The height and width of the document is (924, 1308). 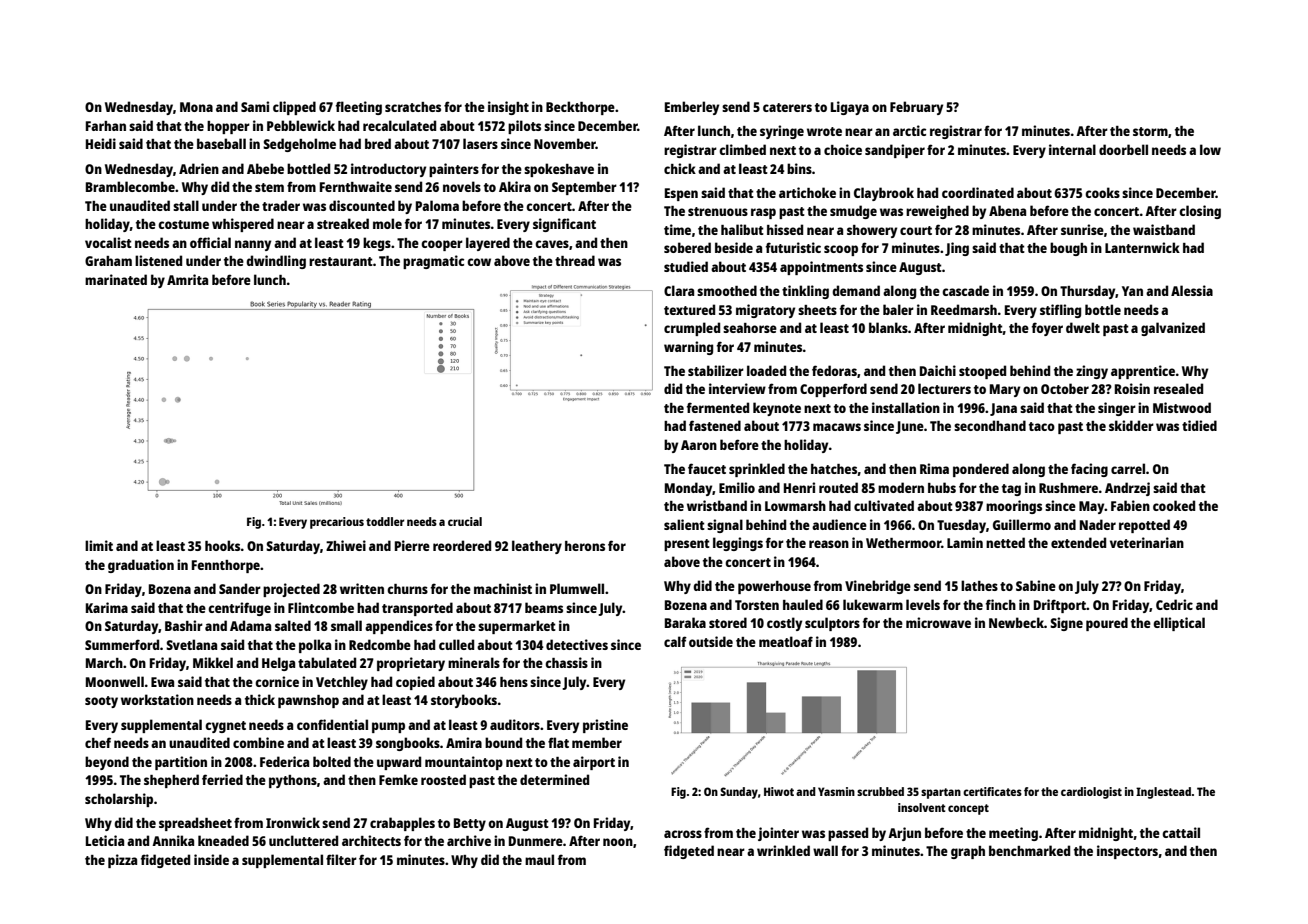 I want to click on closing, so click(x=1200, y=212).
